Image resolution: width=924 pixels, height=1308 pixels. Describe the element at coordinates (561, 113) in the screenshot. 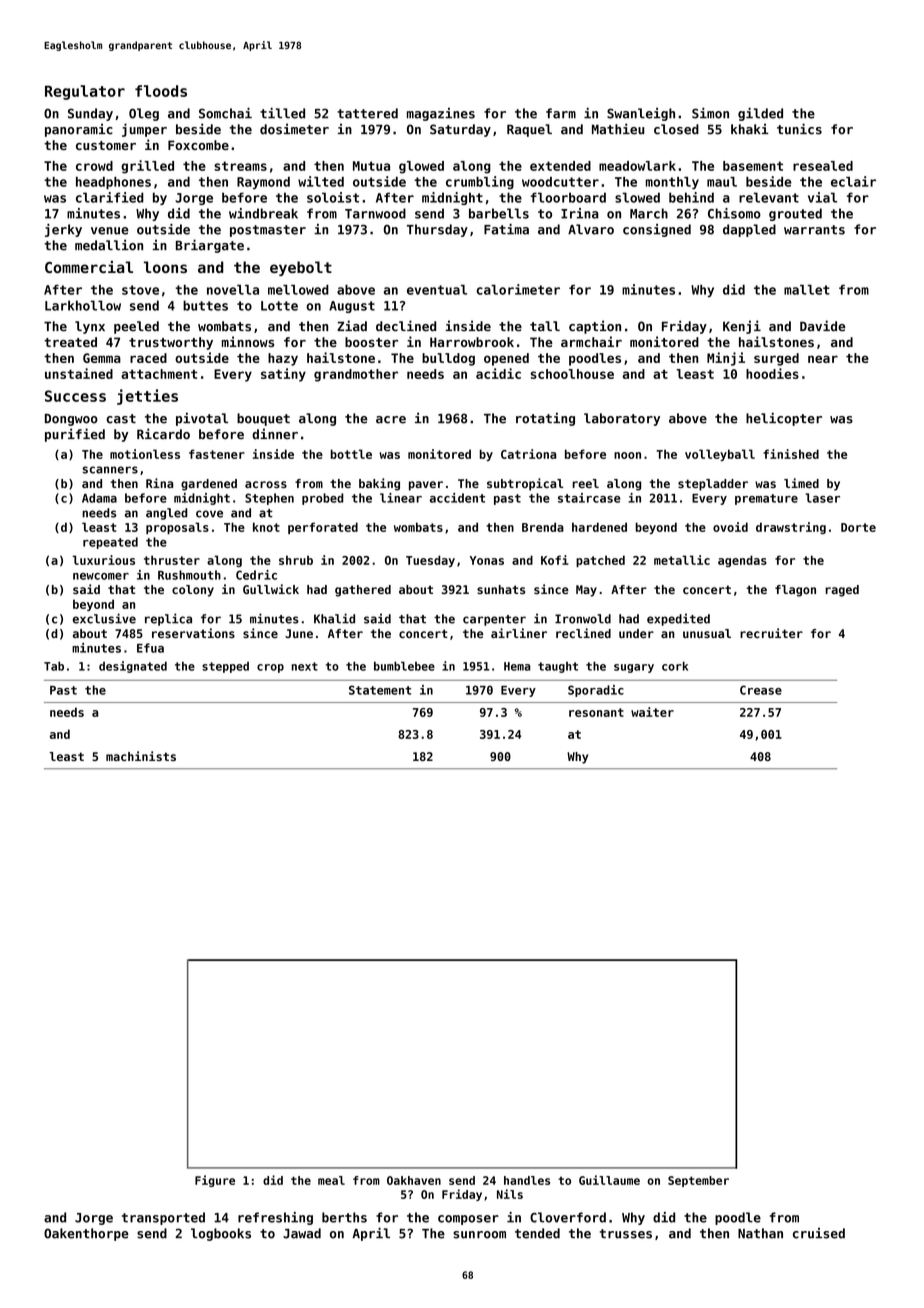

I see `farm` at that location.
